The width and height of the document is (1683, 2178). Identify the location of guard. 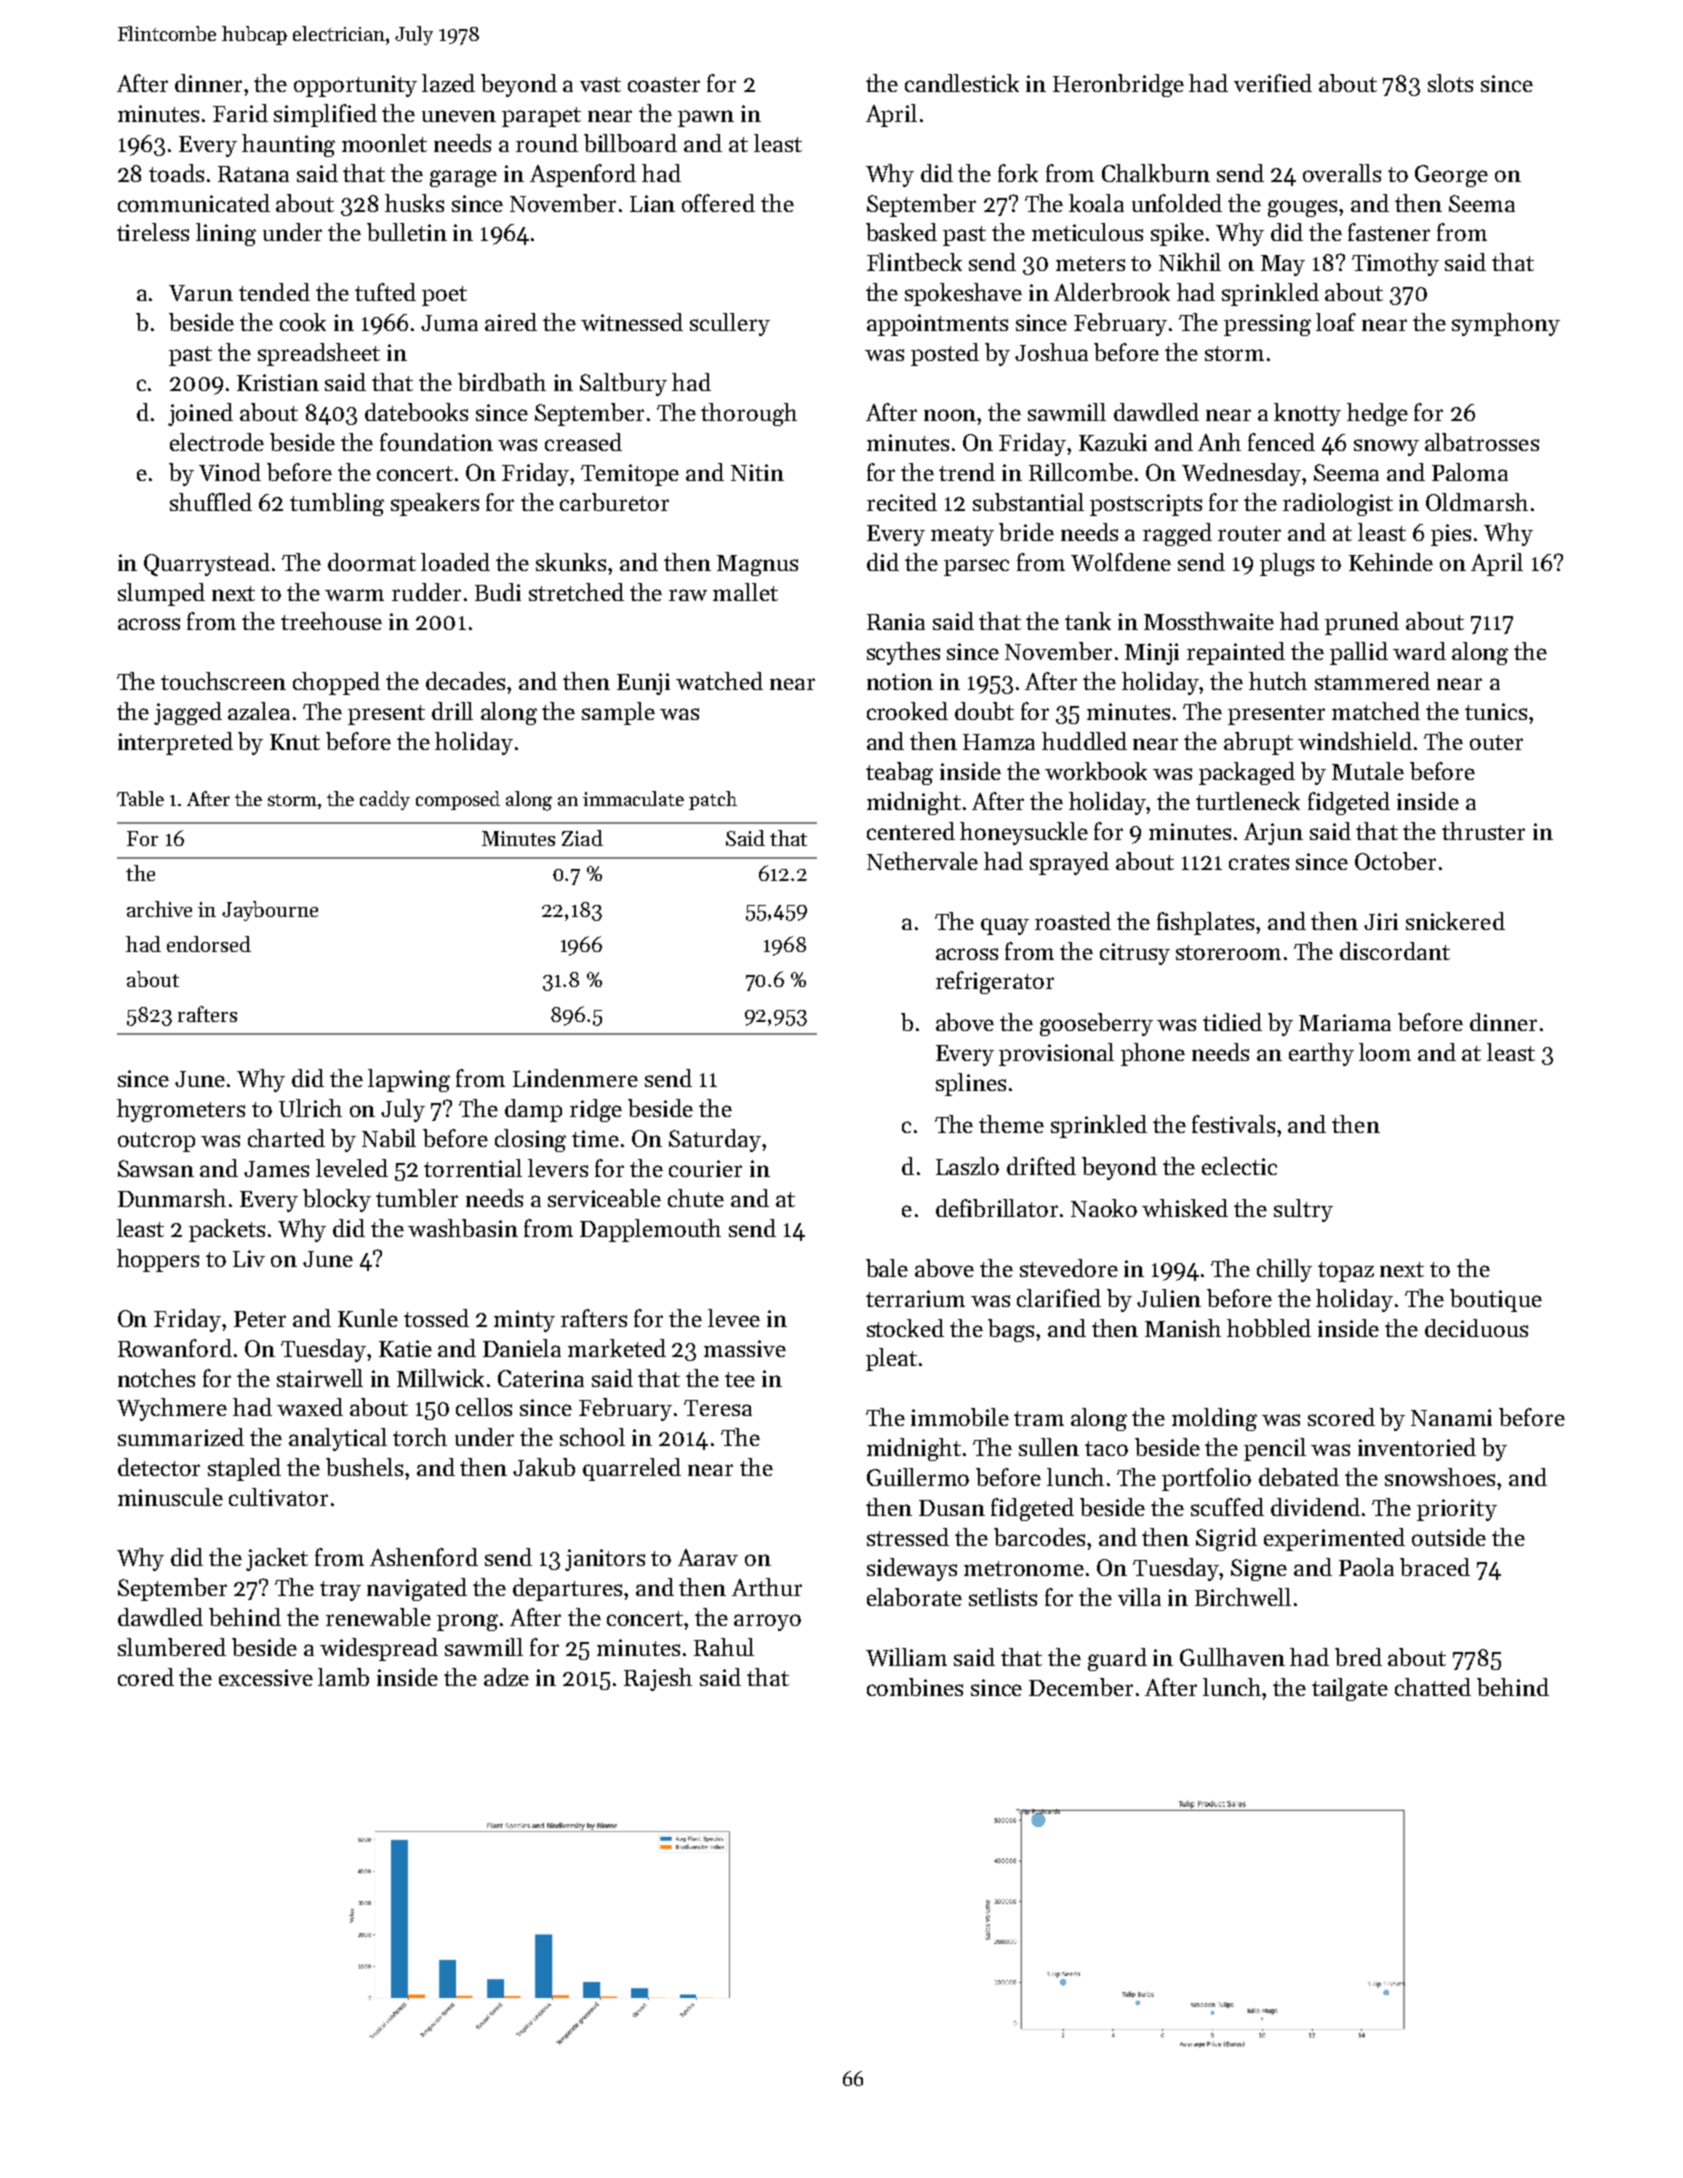
(1117, 1659).
